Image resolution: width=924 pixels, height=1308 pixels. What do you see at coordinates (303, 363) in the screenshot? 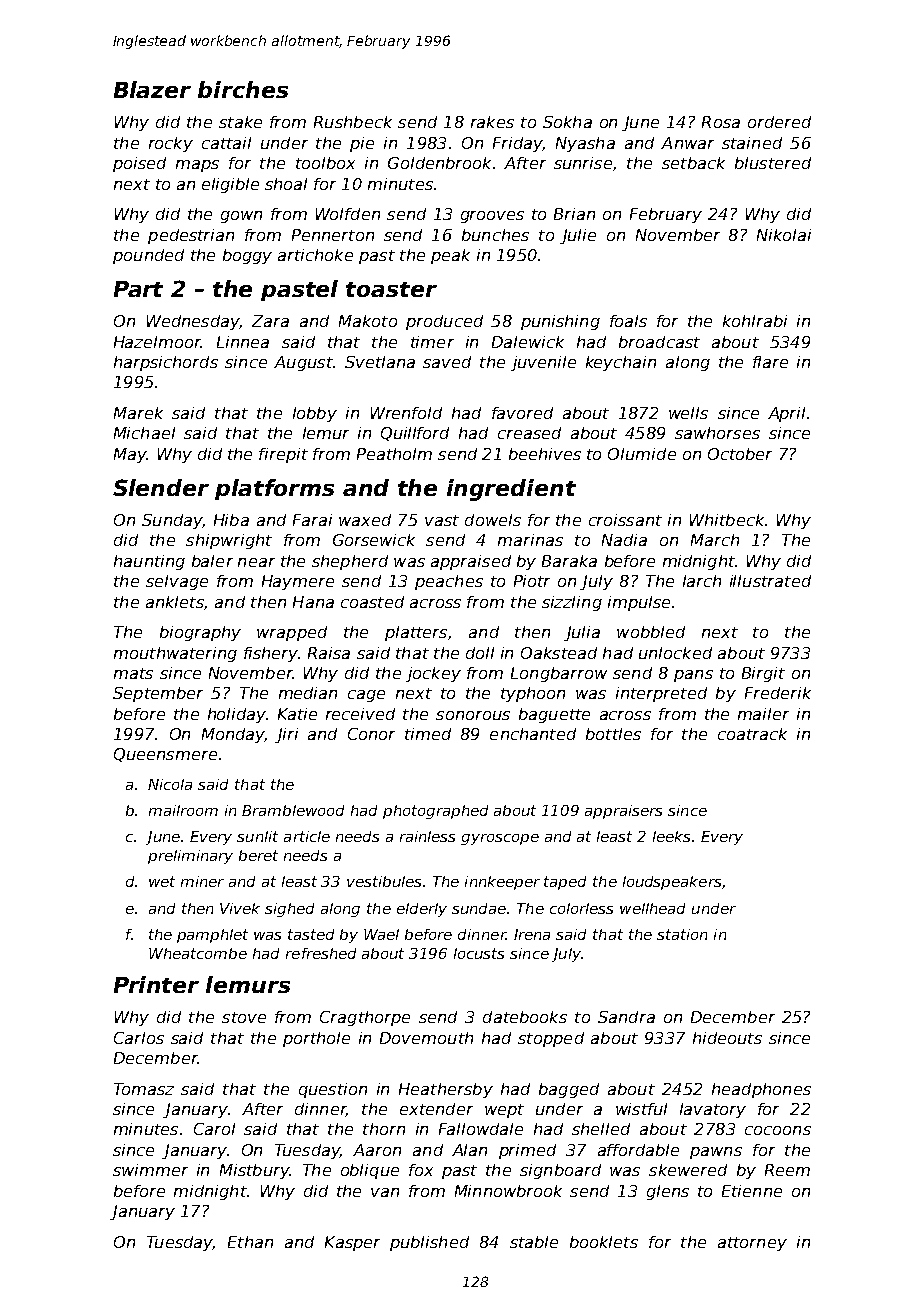
I see `August` at bounding box center [303, 363].
